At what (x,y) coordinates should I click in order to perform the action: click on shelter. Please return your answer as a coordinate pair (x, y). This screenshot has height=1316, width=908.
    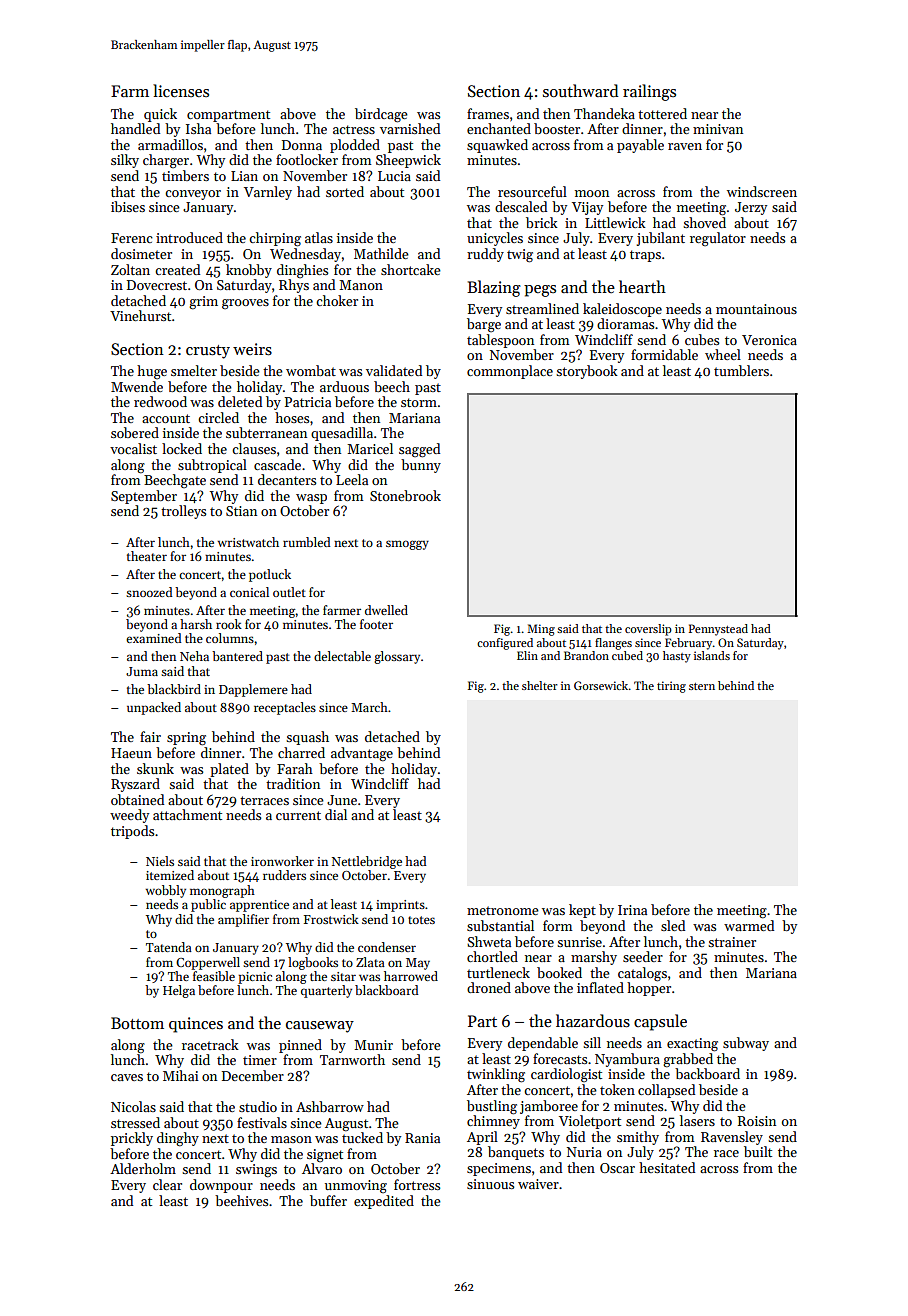
    Looking at the image, I should click on (540, 685).
